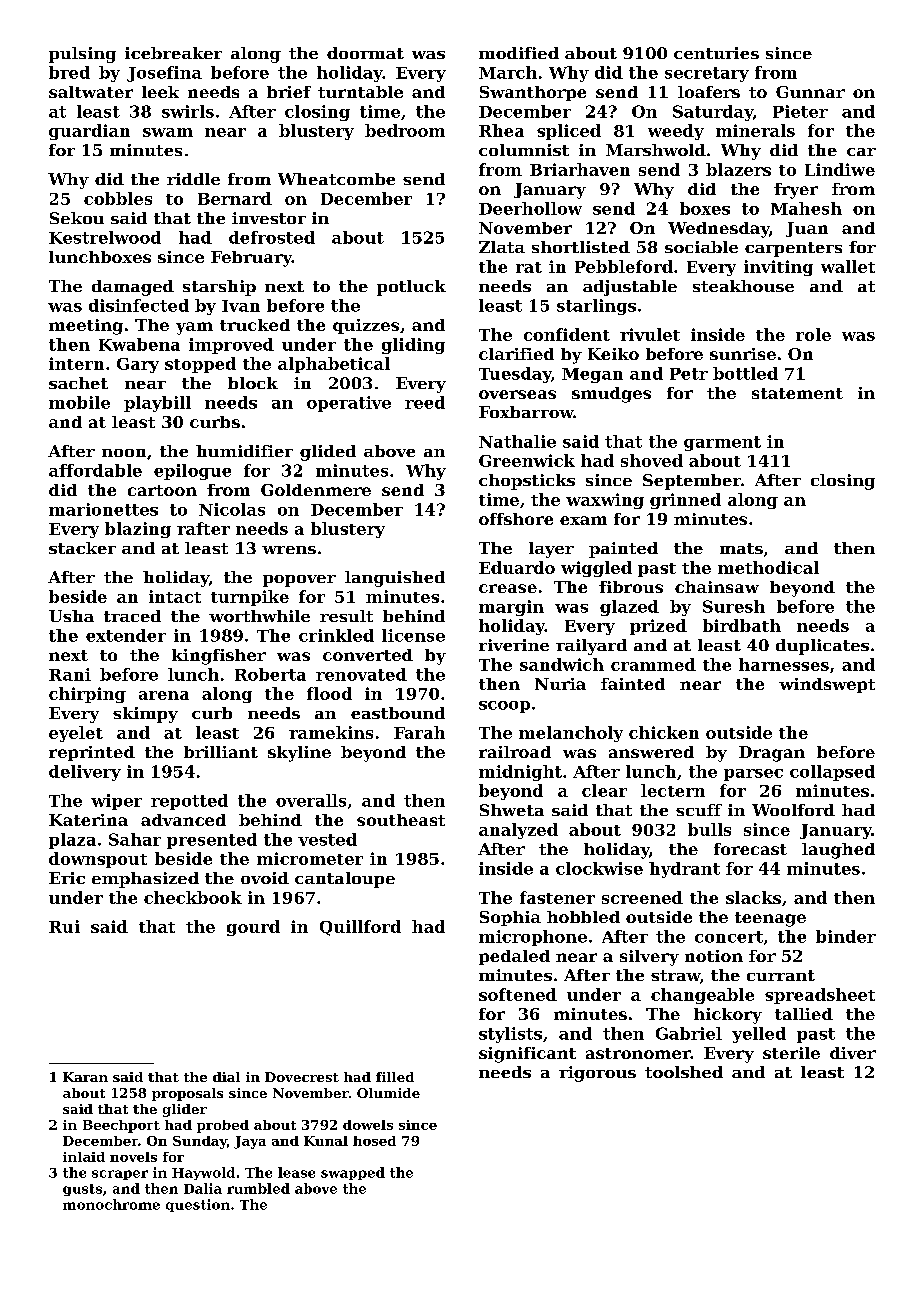 The height and width of the screenshot is (1308, 924). I want to click on modified, so click(519, 53).
